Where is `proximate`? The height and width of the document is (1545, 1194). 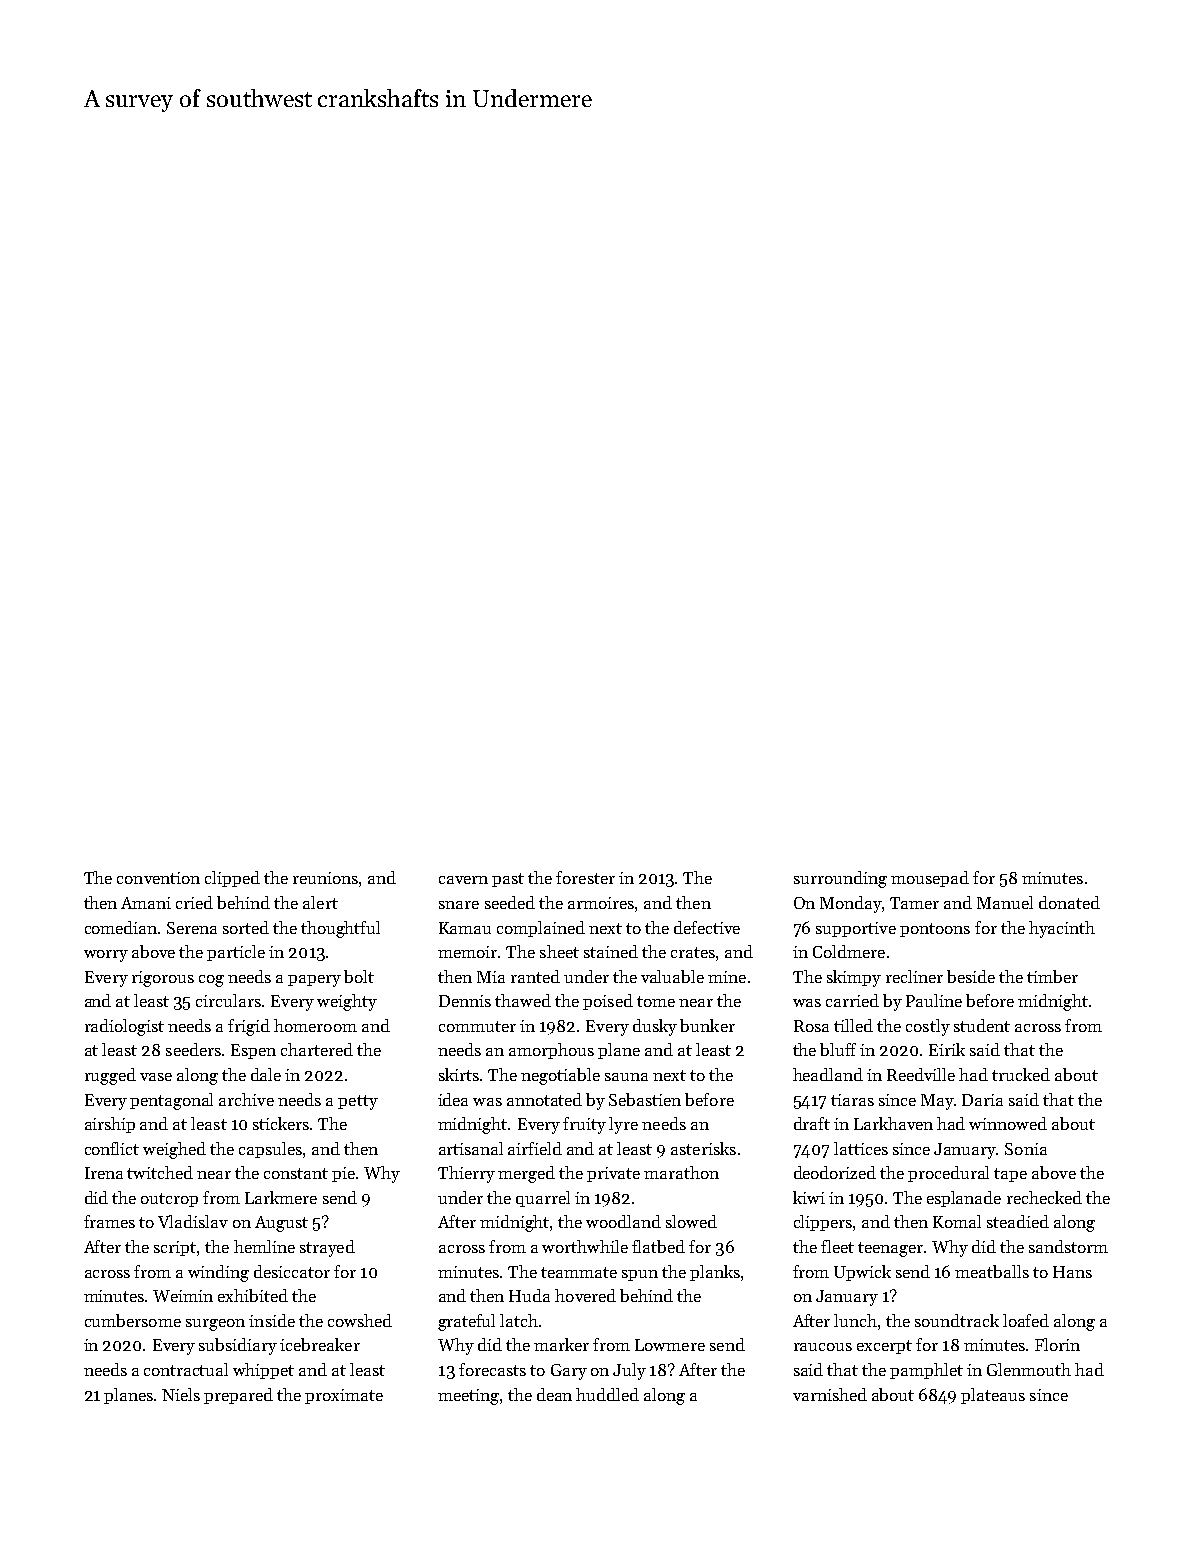 proximate is located at coordinates (344, 1396).
